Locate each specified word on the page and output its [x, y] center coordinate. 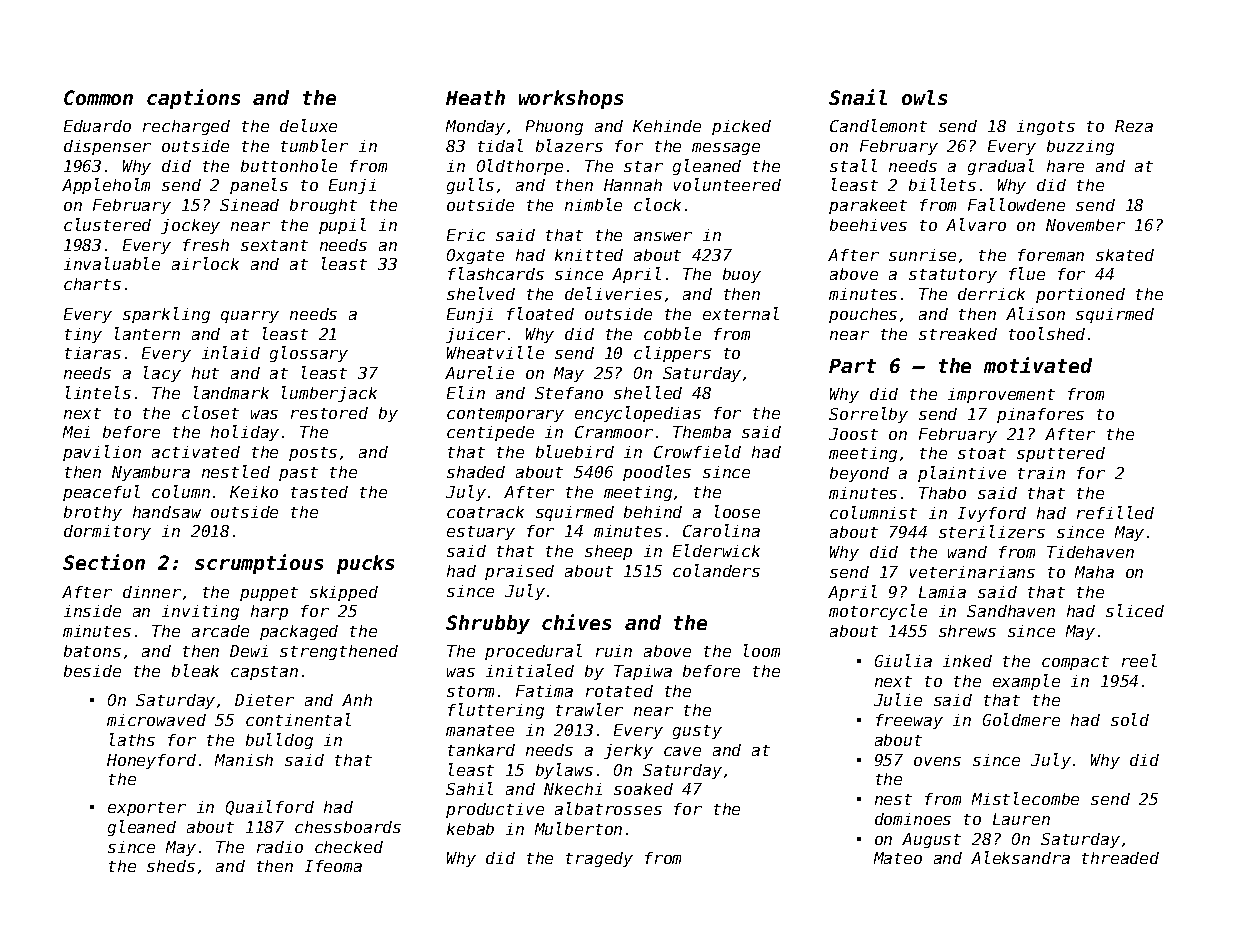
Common [98, 97]
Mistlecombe [1025, 798]
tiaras [93, 353]
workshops [571, 99]
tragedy [599, 859]
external [741, 313]
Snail [858, 97]
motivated [1038, 365]
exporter [147, 809]
